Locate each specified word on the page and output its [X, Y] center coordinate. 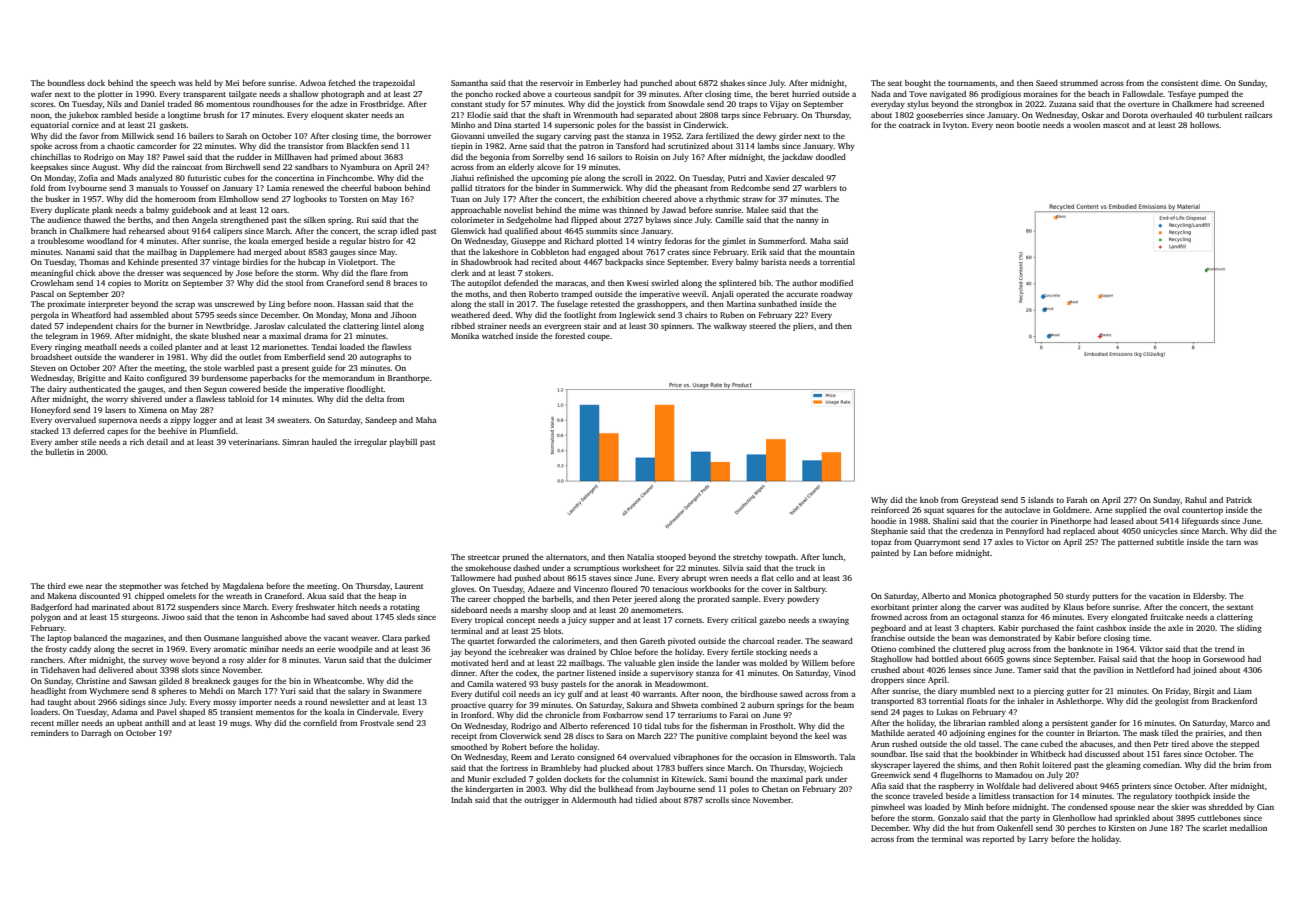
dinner [463, 673]
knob [929, 500]
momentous [228, 104]
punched [656, 84]
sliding [1249, 629]
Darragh [96, 734]
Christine [93, 681]
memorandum [348, 378]
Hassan [351, 304]
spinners [676, 327]
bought [918, 84]
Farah [1077, 500]
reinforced [890, 510]
